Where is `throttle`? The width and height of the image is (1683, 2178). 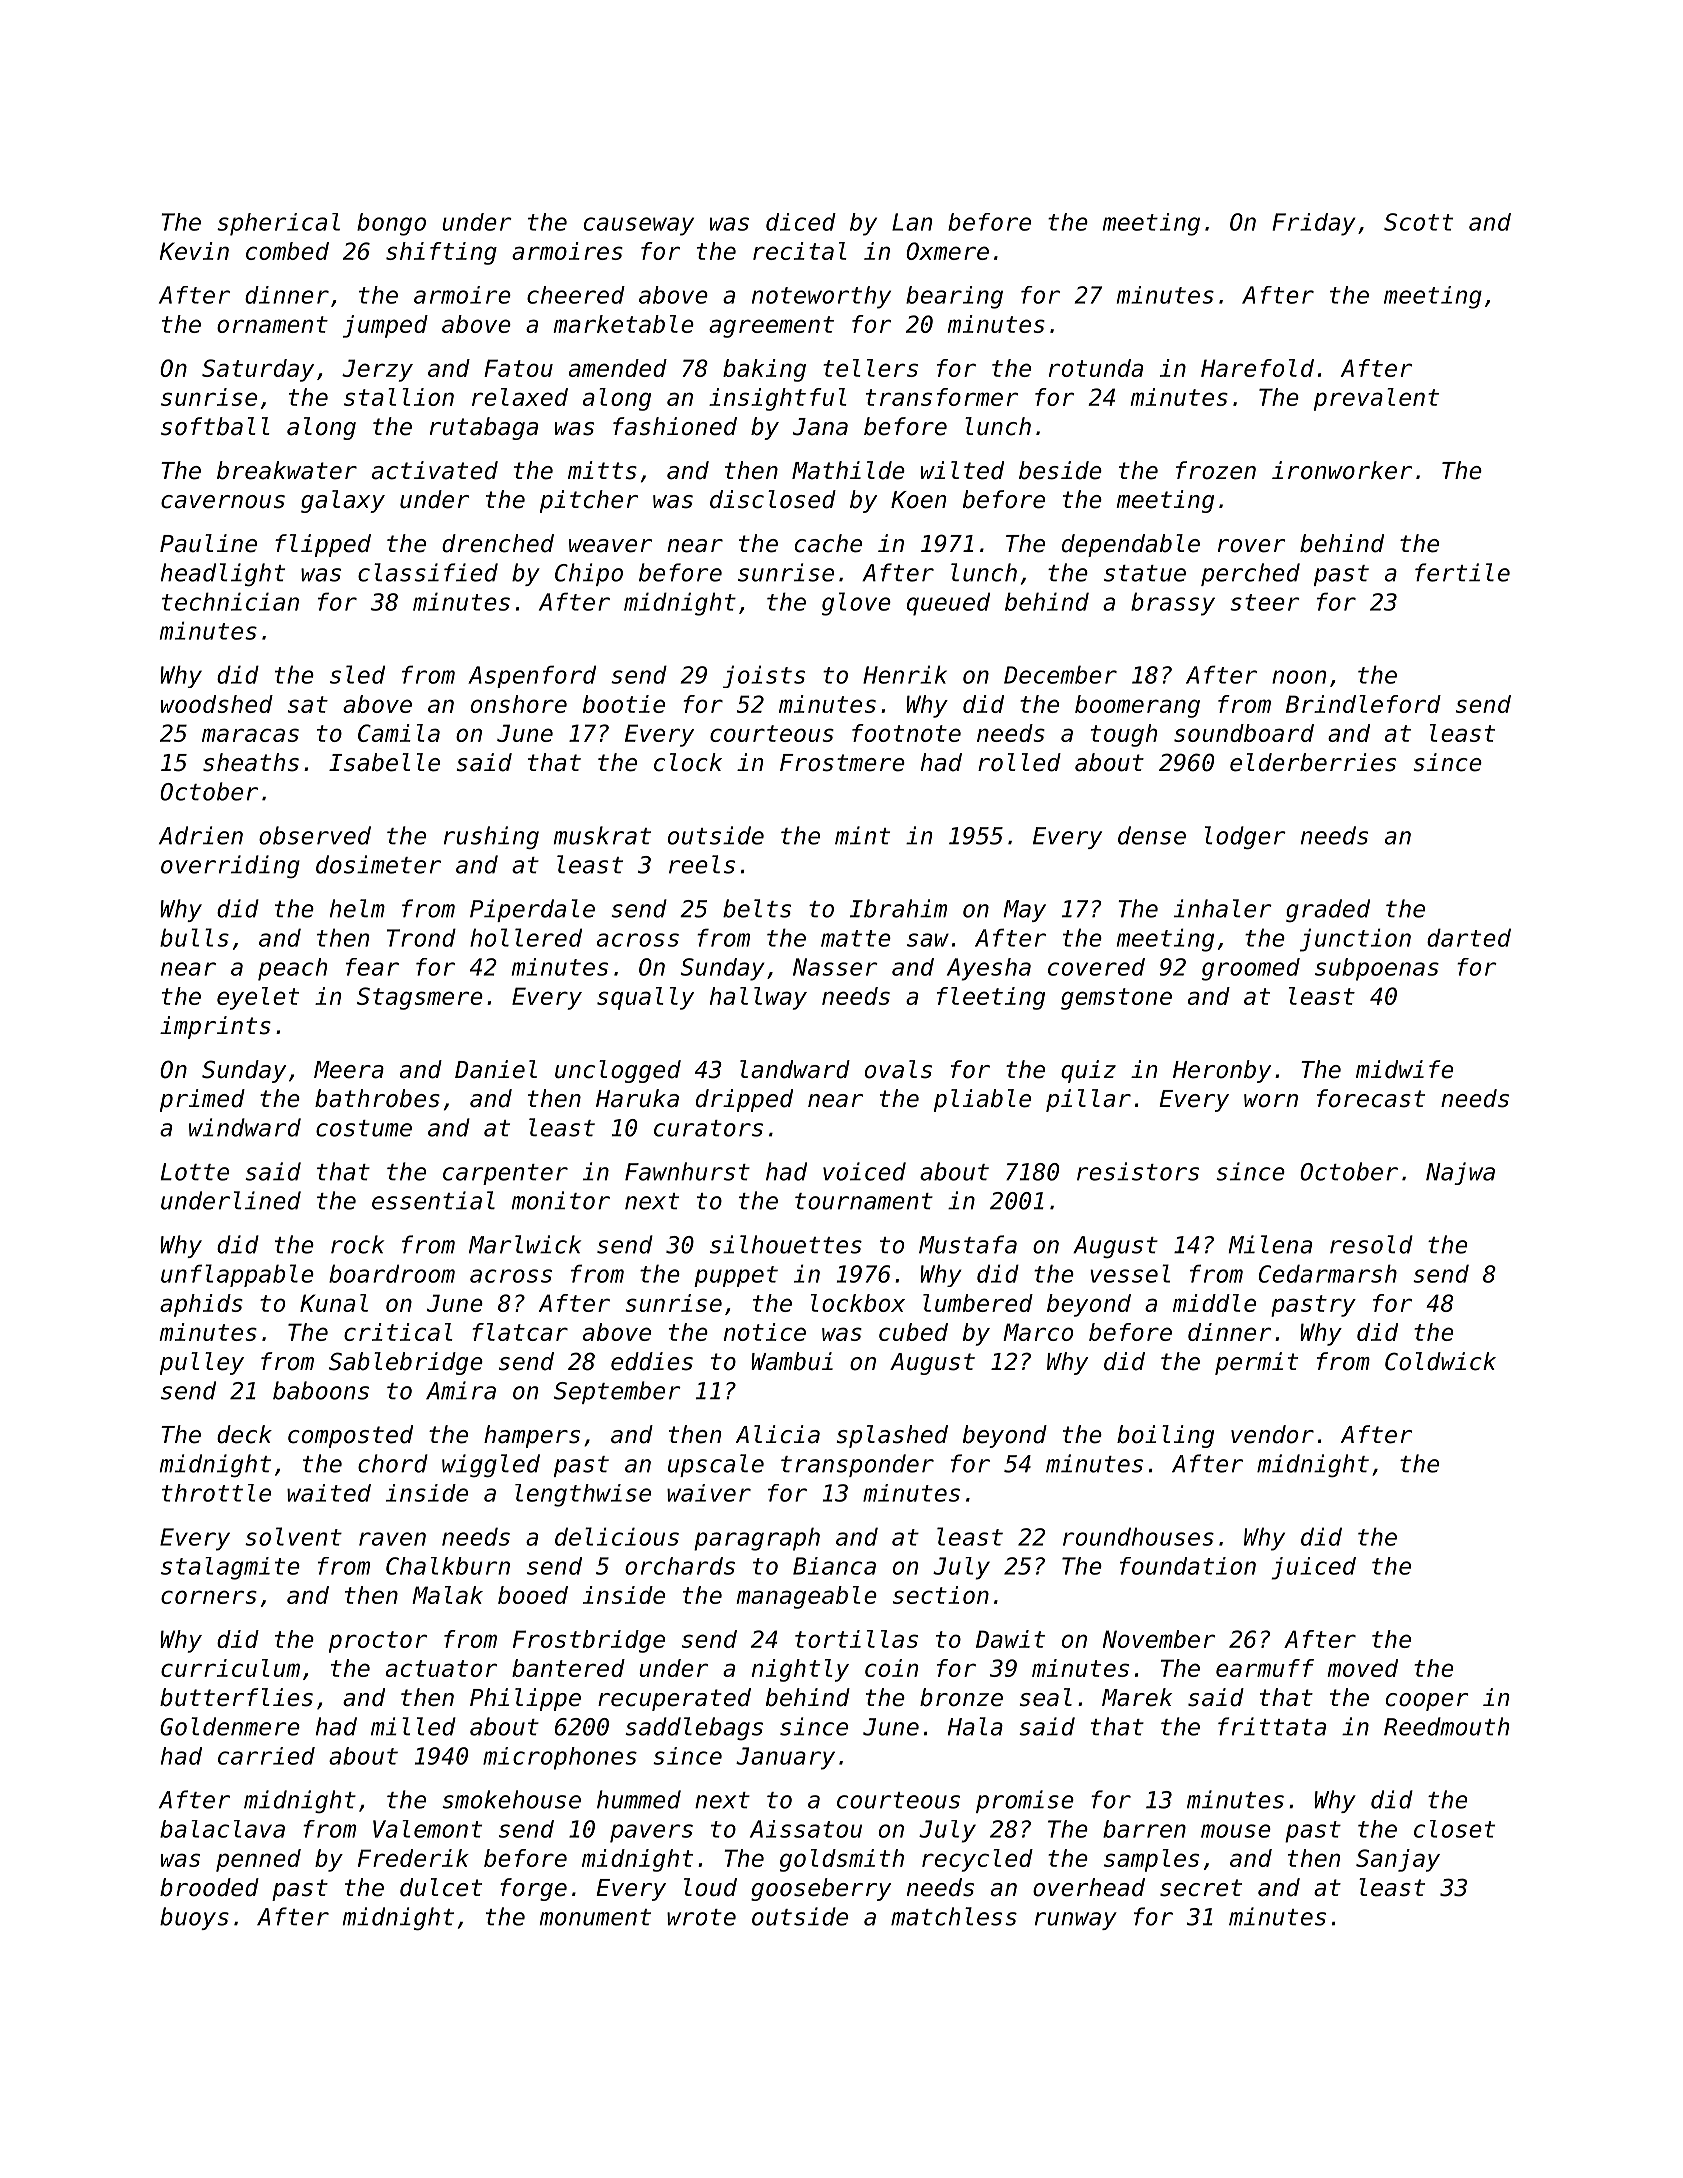
throttle is located at coordinates (216, 1493).
